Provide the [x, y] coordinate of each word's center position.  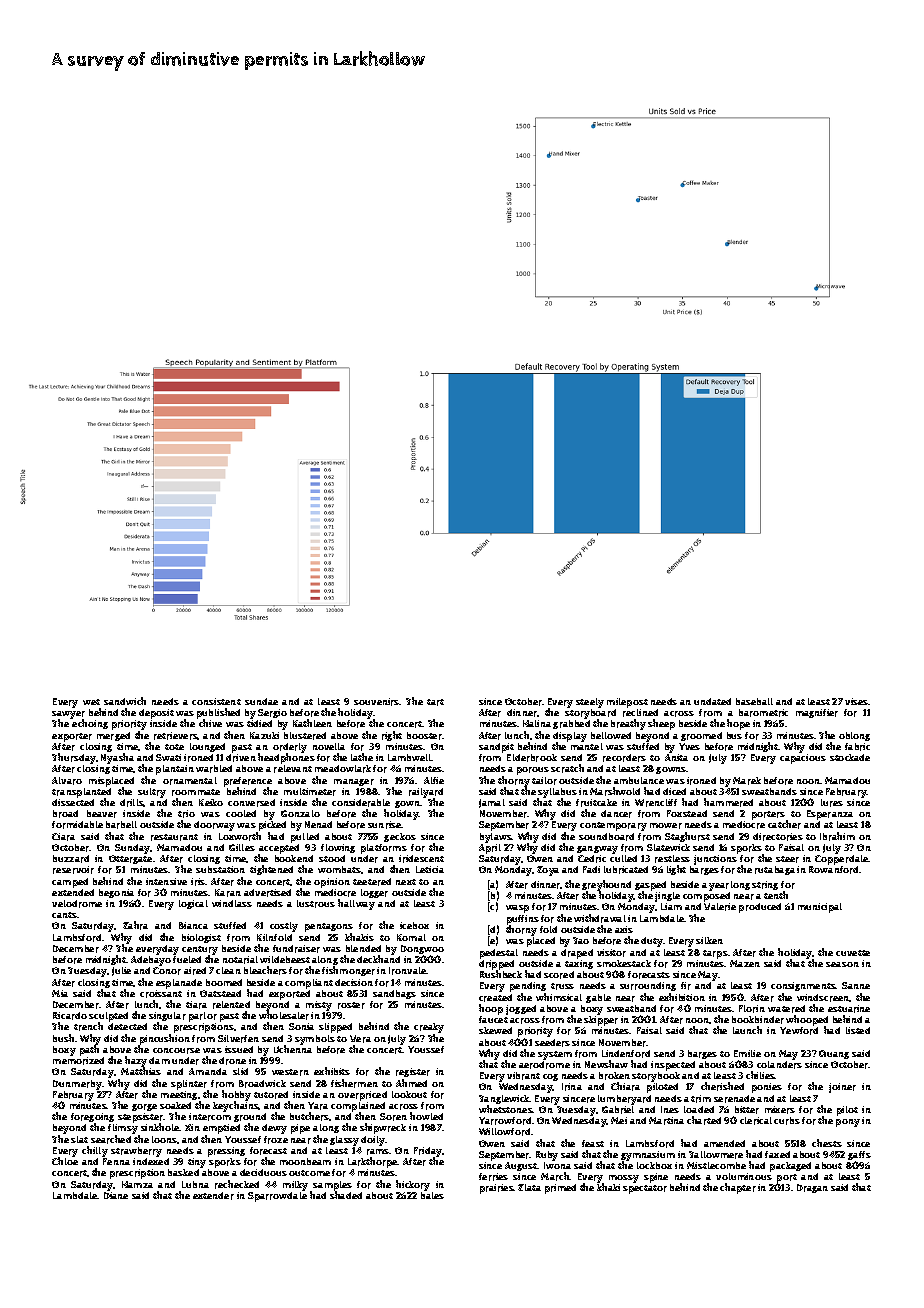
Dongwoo [422, 949]
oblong [854, 736]
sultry [152, 793]
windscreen [823, 998]
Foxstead [687, 813]
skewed [495, 1030]
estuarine [849, 1009]
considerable [361, 803]
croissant [161, 994]
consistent [216, 701]
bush [63, 1038]
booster [424, 736]
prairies [497, 1189]
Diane [116, 1195]
